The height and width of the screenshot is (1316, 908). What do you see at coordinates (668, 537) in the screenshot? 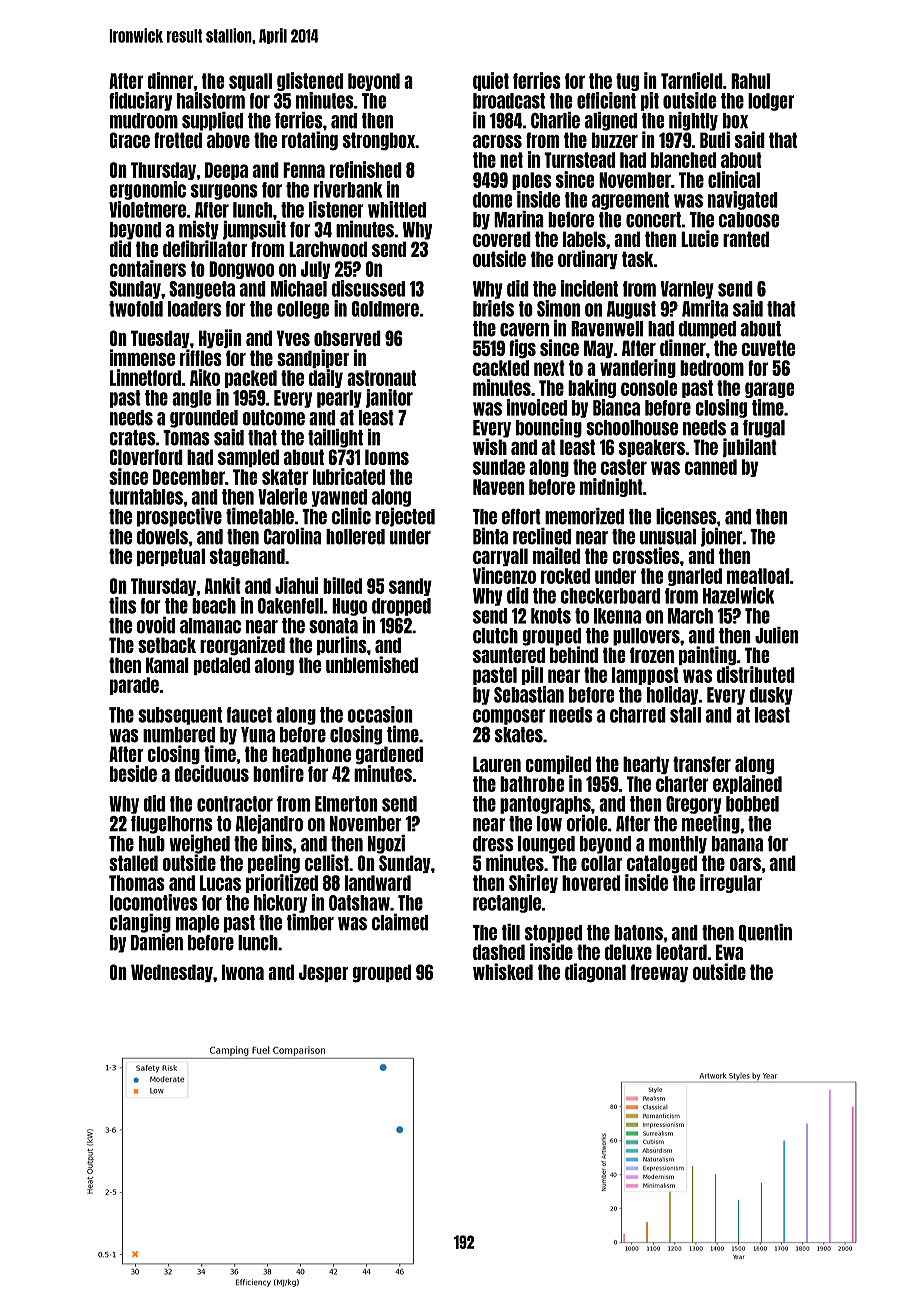
I see `unusual` at bounding box center [668, 537].
